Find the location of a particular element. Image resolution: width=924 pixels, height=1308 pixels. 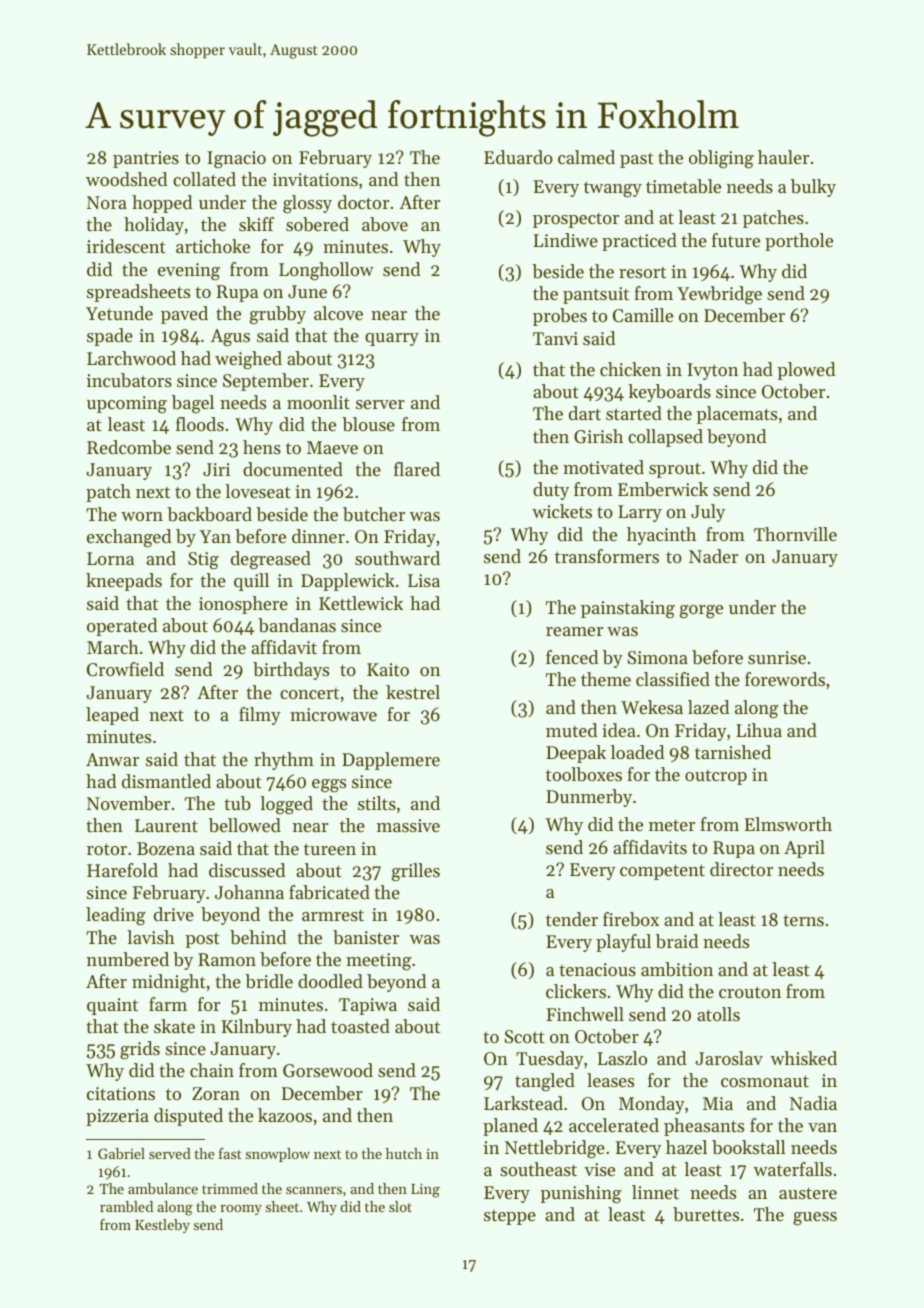

Deepak is located at coordinates (576, 754).
